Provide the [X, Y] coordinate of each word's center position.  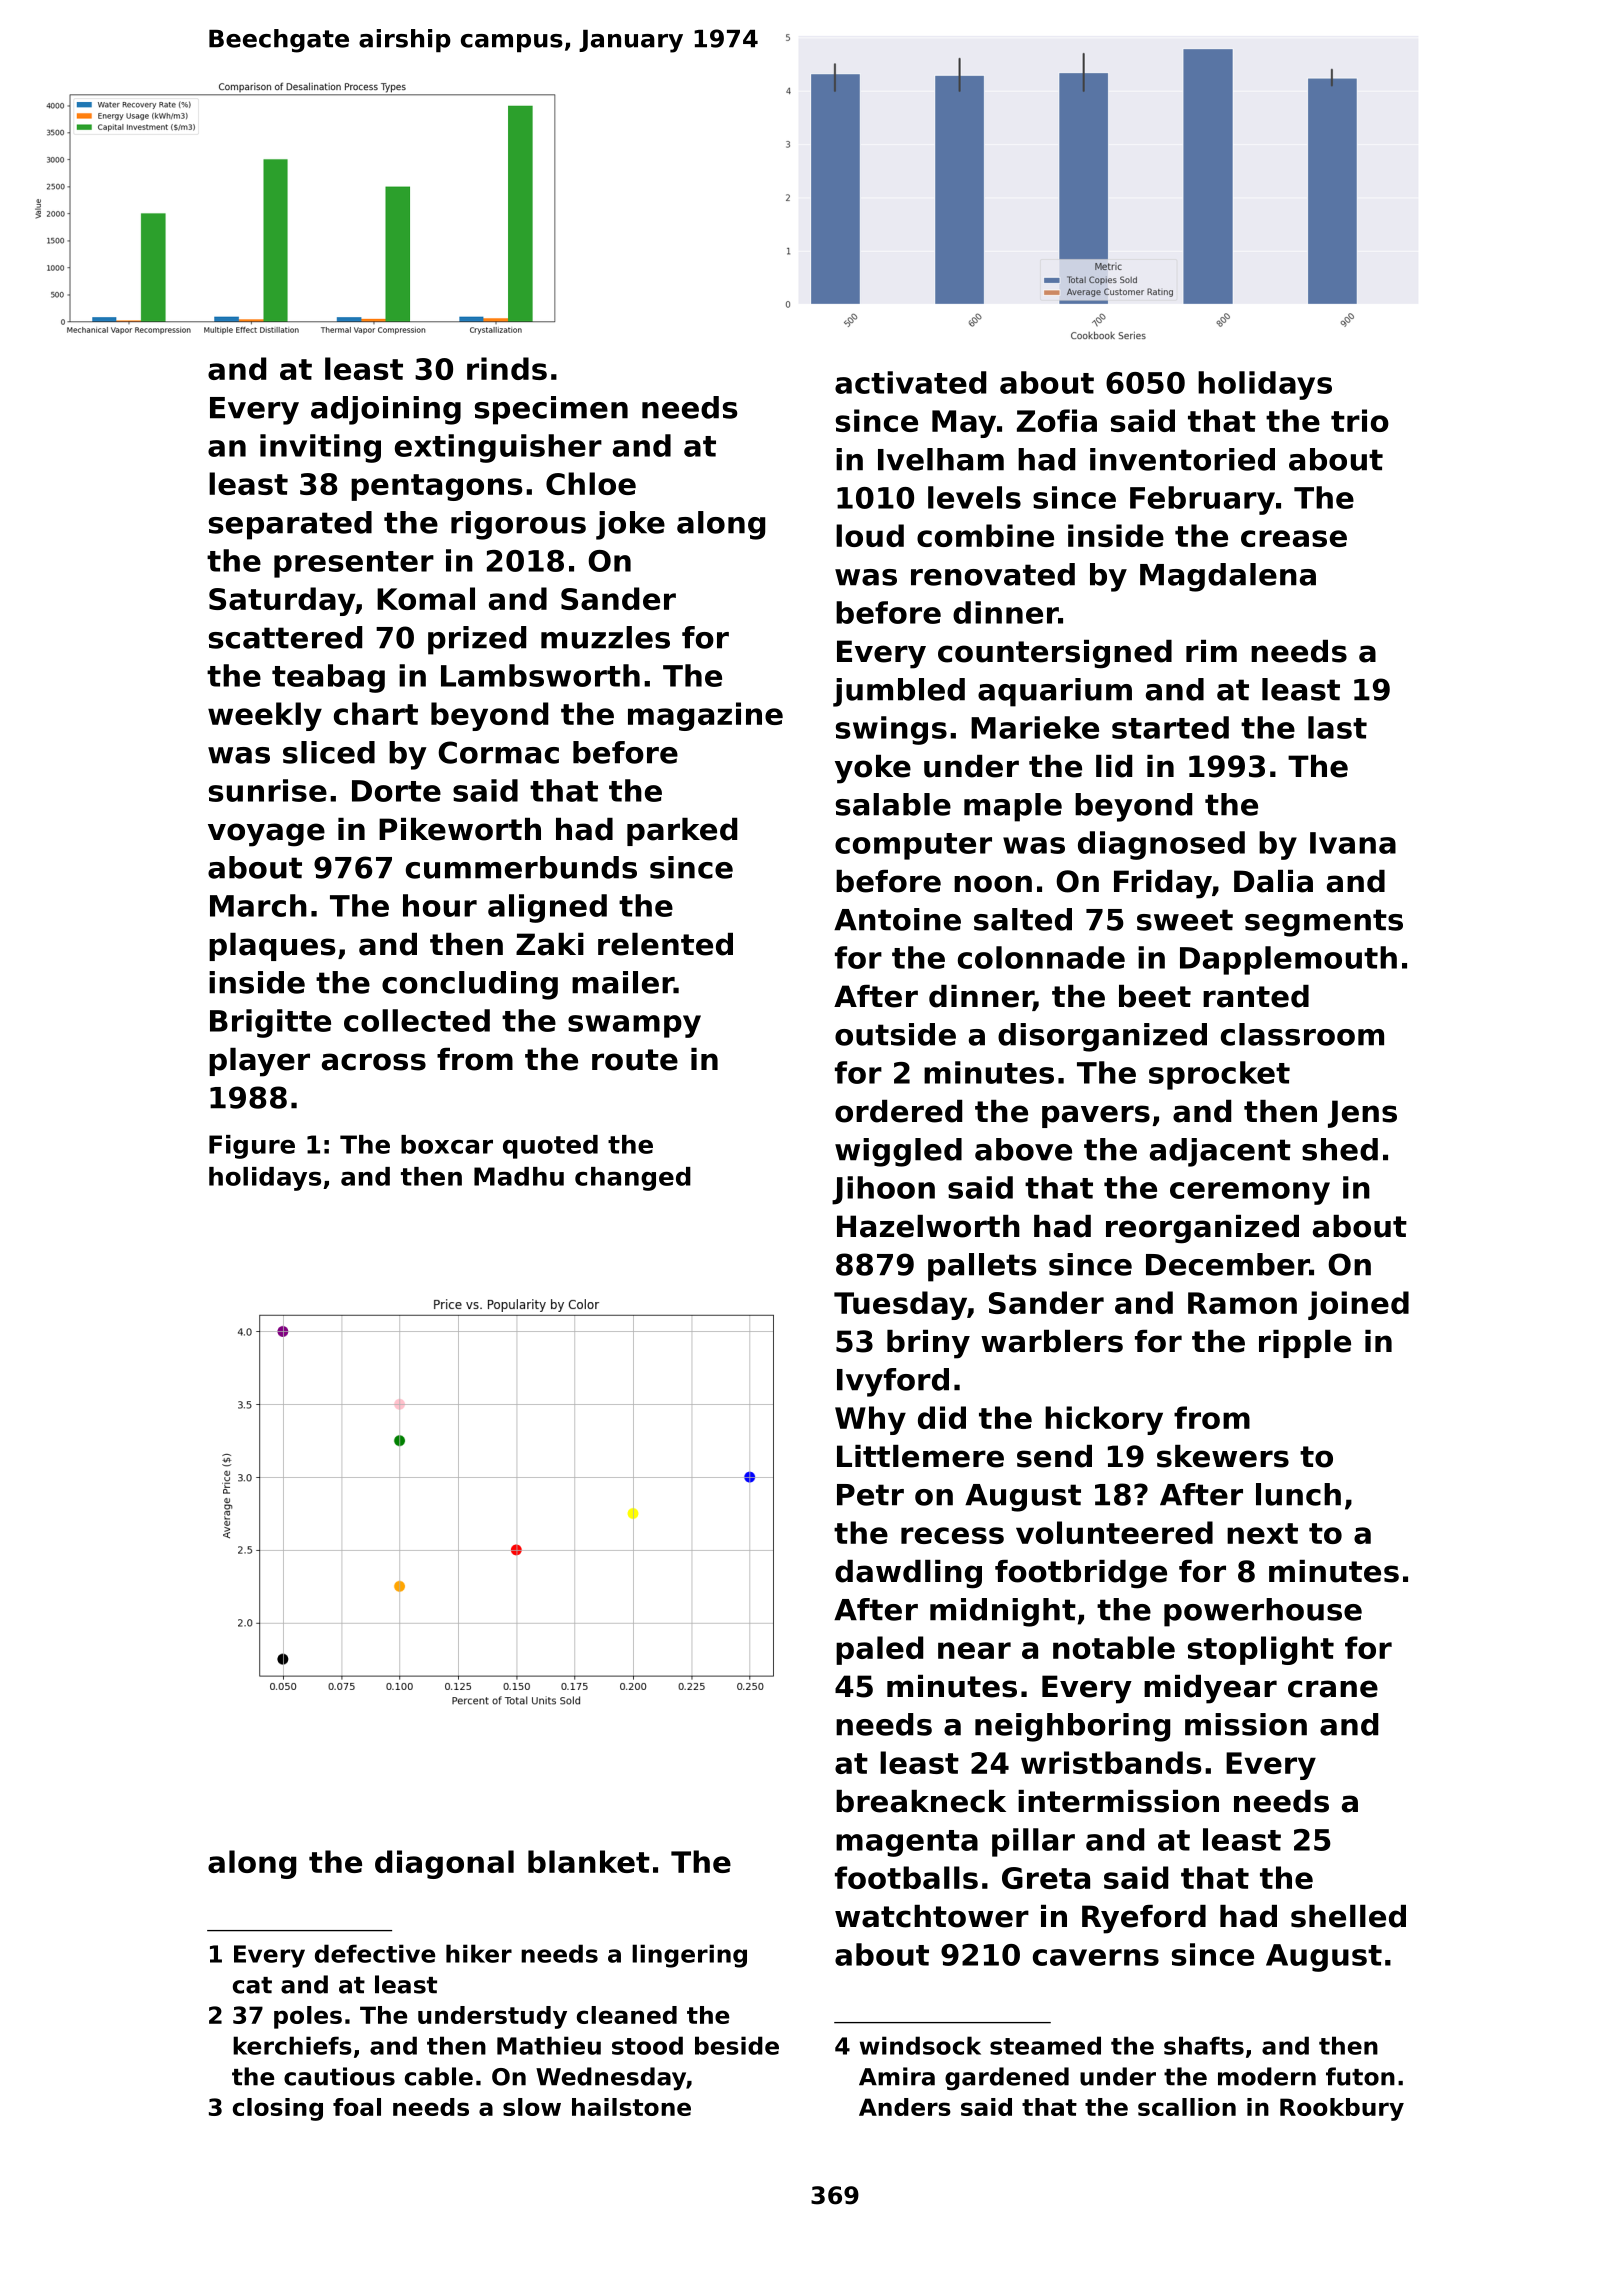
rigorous [518, 525]
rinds [507, 368]
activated [910, 382]
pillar [1033, 1842]
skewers [1223, 1456]
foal [357, 2107]
